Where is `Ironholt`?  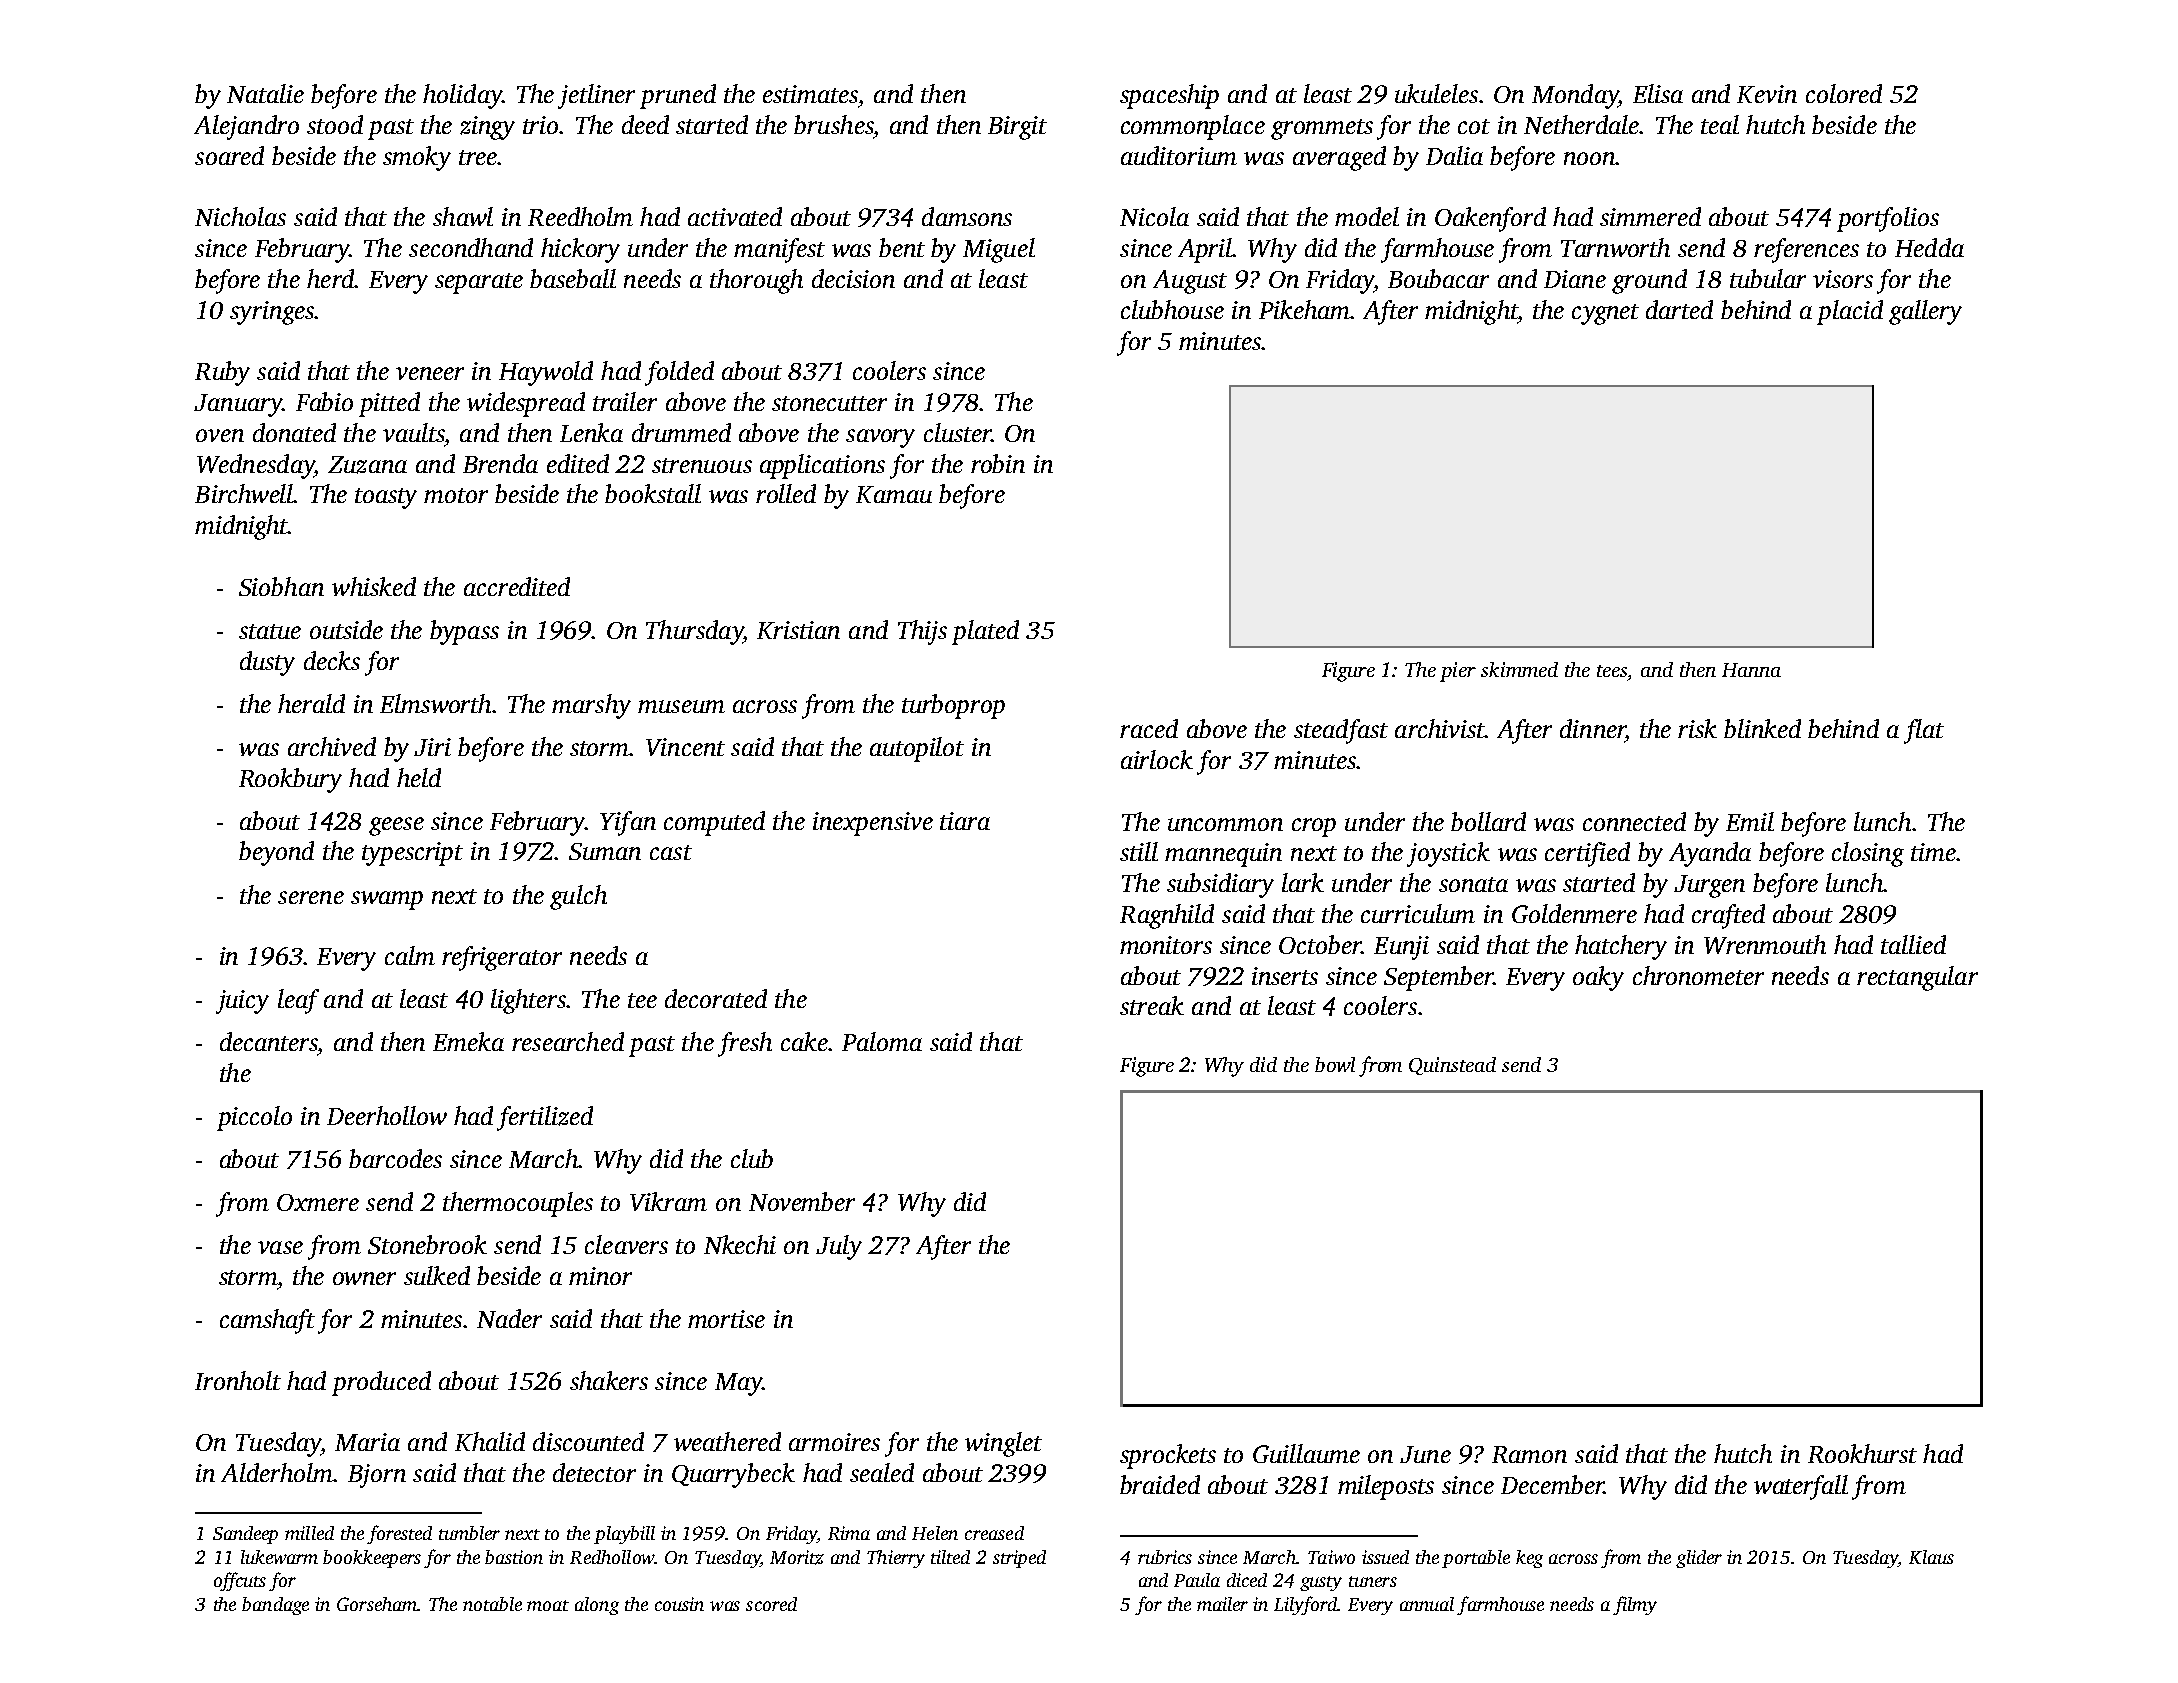
Ironholt is located at coordinates (238, 1380).
